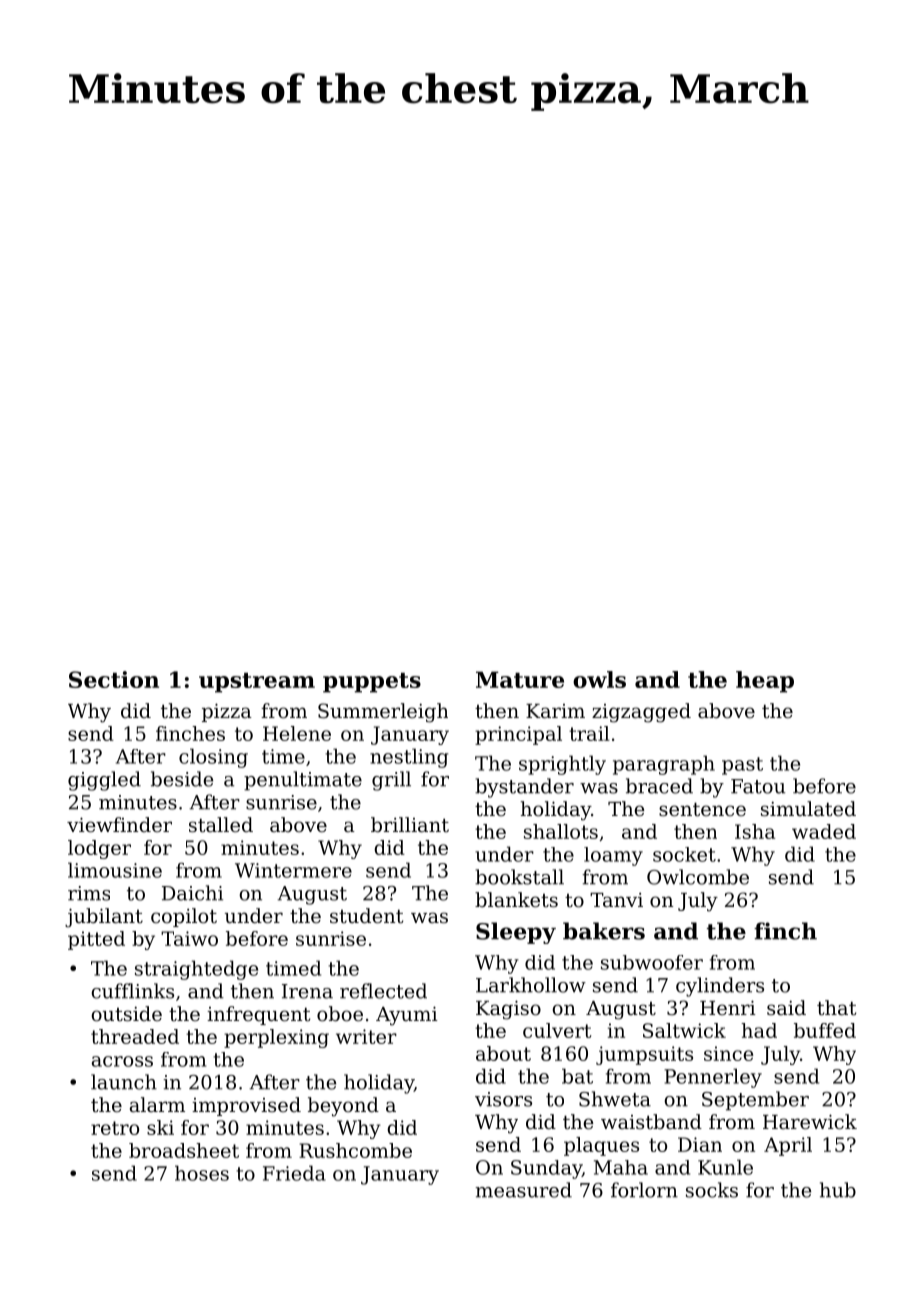 This screenshot has width=924, height=1314. Describe the element at coordinates (698, 877) in the screenshot. I see `Owlcombe` at that location.
